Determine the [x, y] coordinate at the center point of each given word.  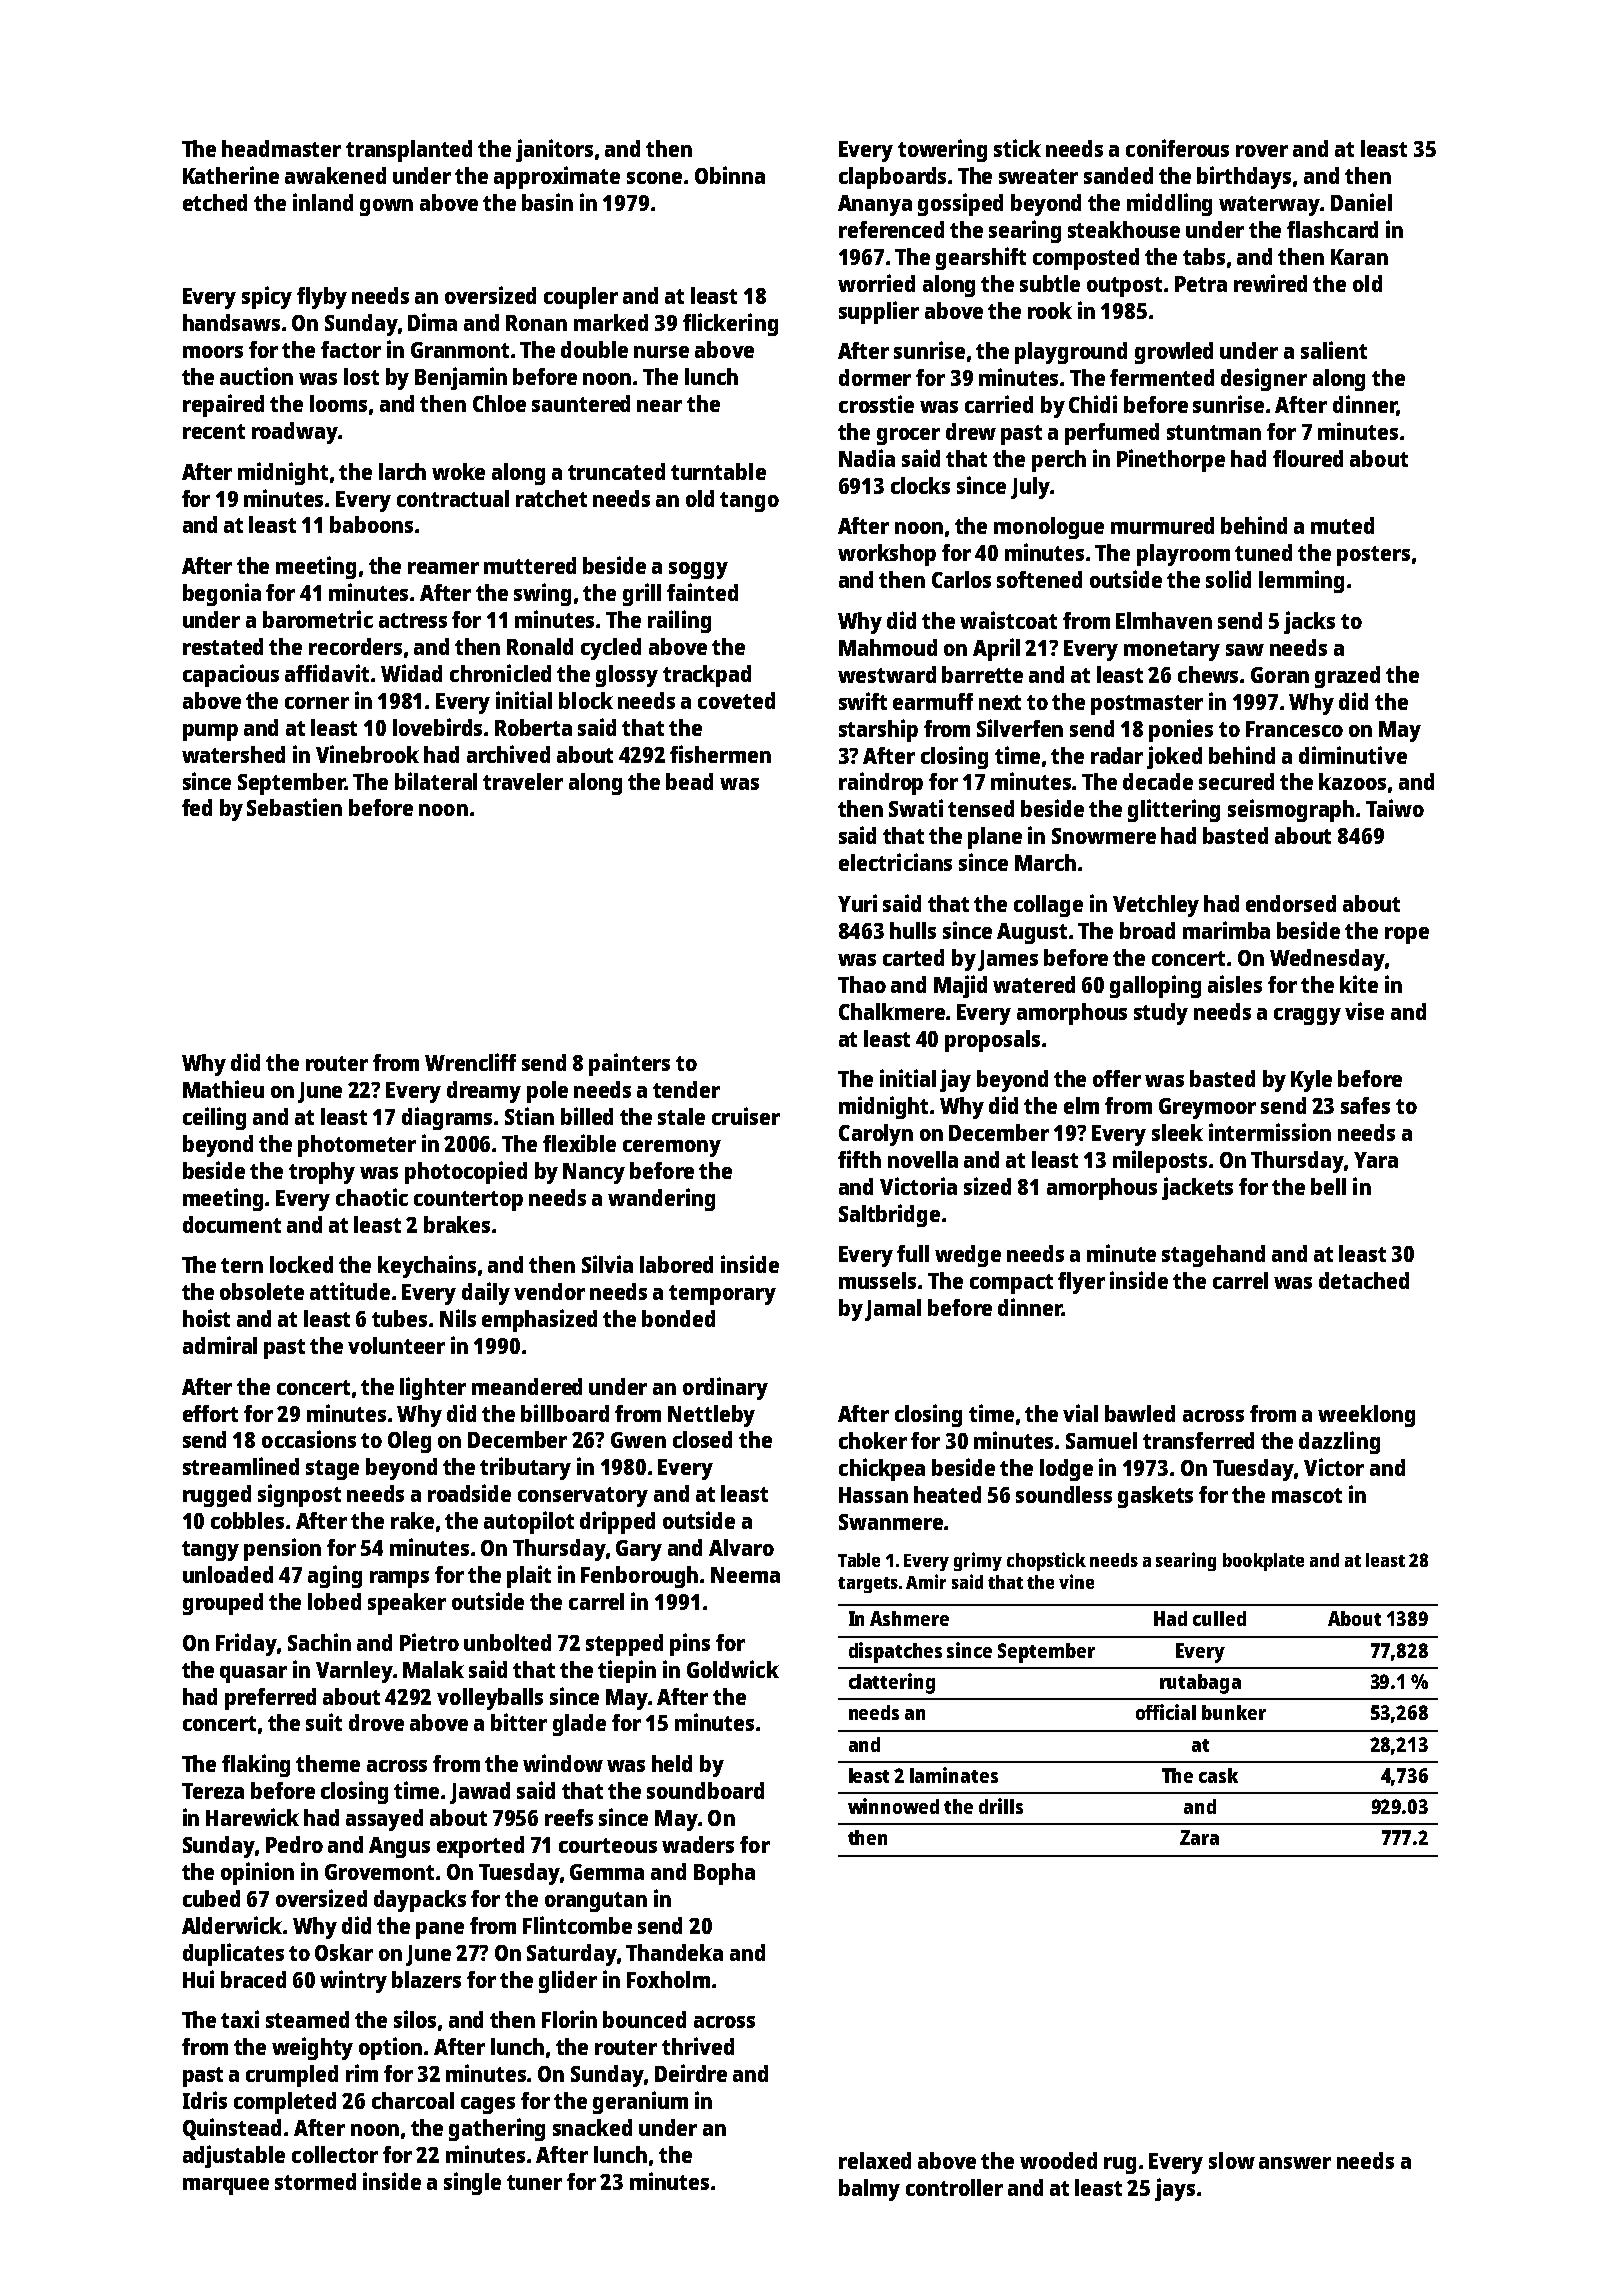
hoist [206, 1318]
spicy [267, 297]
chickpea [882, 1469]
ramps [399, 1579]
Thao [862, 984]
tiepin [627, 1671]
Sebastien [294, 807]
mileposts [1160, 1161]
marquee [226, 2186]
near [659, 406]
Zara [1199, 1837]
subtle [1050, 283]
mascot [1307, 1495]
